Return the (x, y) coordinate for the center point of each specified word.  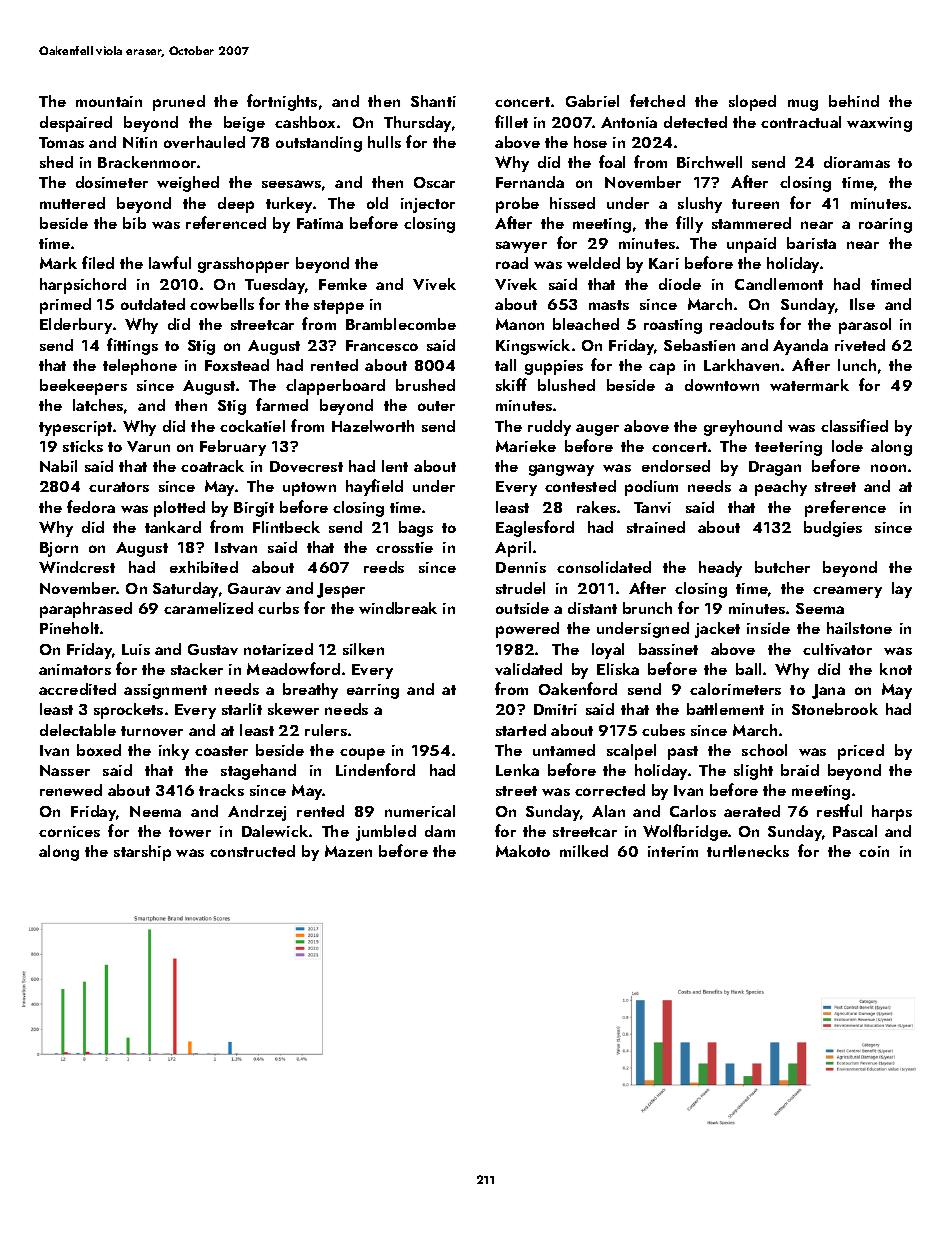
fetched (657, 100)
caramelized (208, 608)
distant (592, 608)
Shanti (433, 101)
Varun (148, 446)
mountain (109, 101)
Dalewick (275, 831)
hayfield (374, 487)
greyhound (743, 428)
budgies (833, 529)
